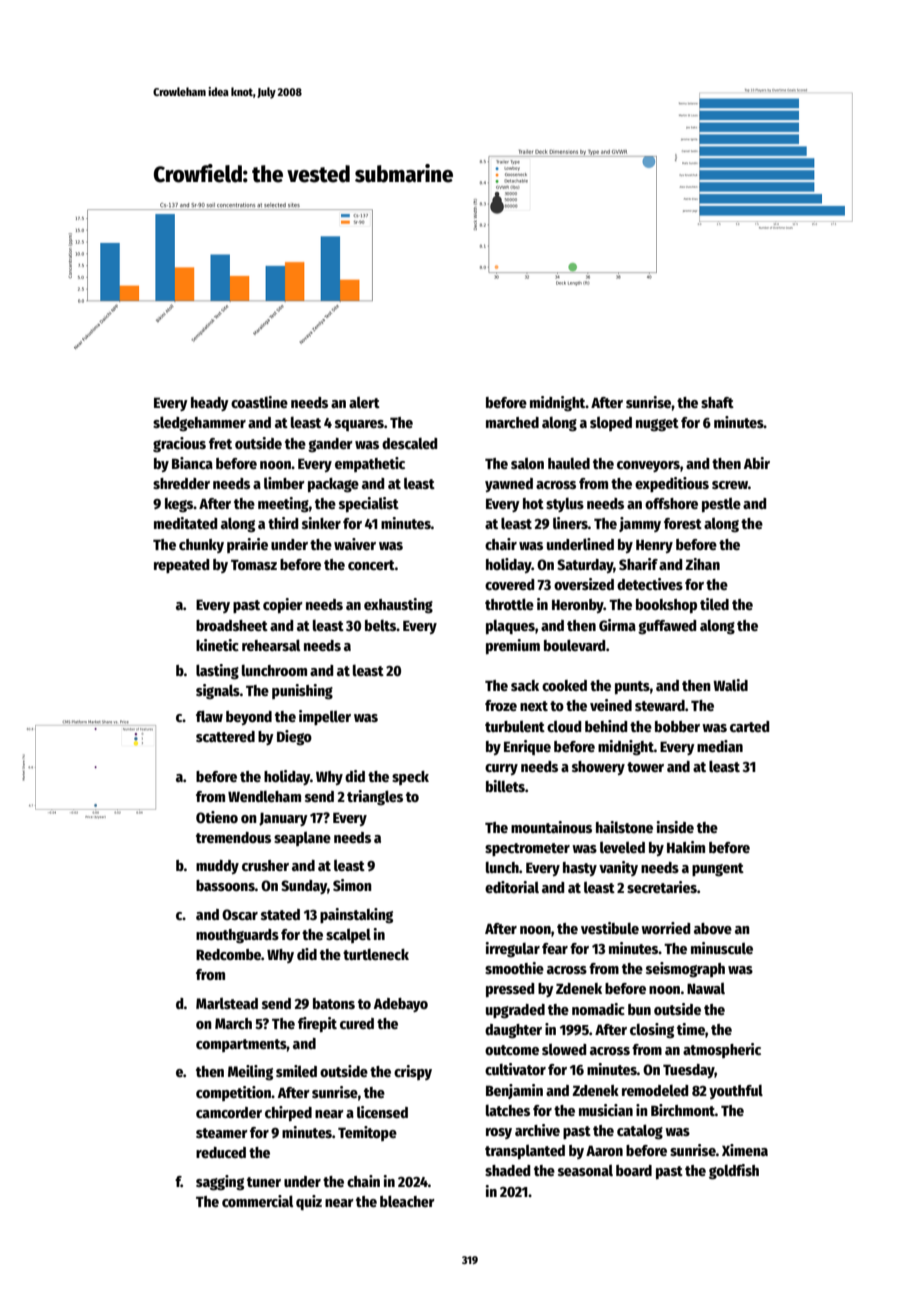  I want to click on Wendleham, so click(264, 796).
